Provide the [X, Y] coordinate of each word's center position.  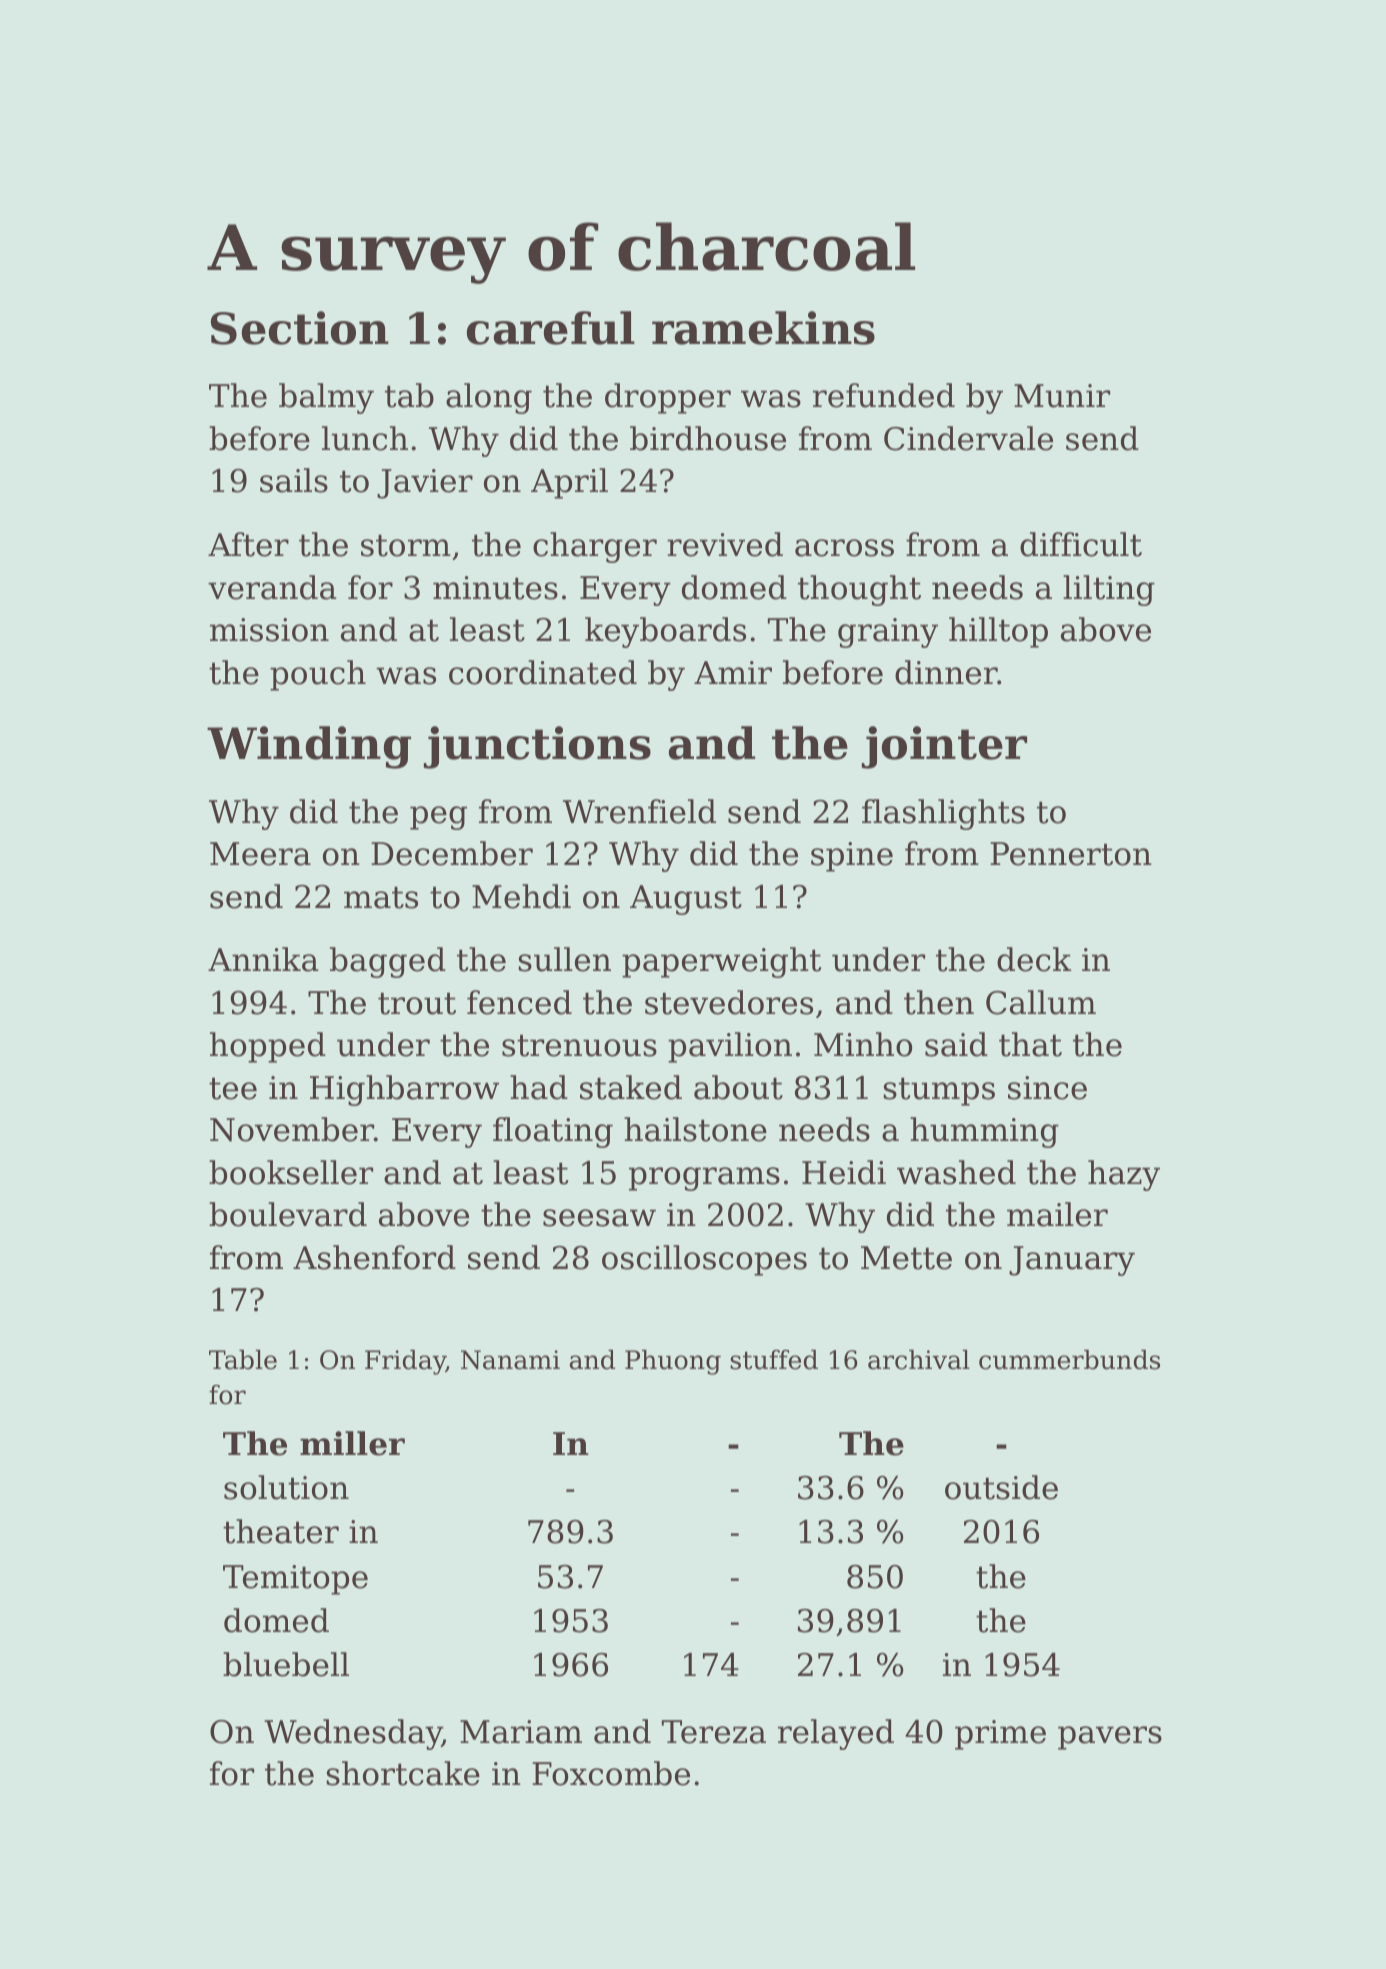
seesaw [599, 1218]
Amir [733, 672]
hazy [1124, 1175]
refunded [884, 395]
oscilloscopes [704, 1260]
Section [300, 328]
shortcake [403, 1773]
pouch [318, 675]
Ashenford [374, 1257]
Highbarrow [404, 1090]
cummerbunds [1069, 1360]
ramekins [763, 328]
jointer [944, 747]
